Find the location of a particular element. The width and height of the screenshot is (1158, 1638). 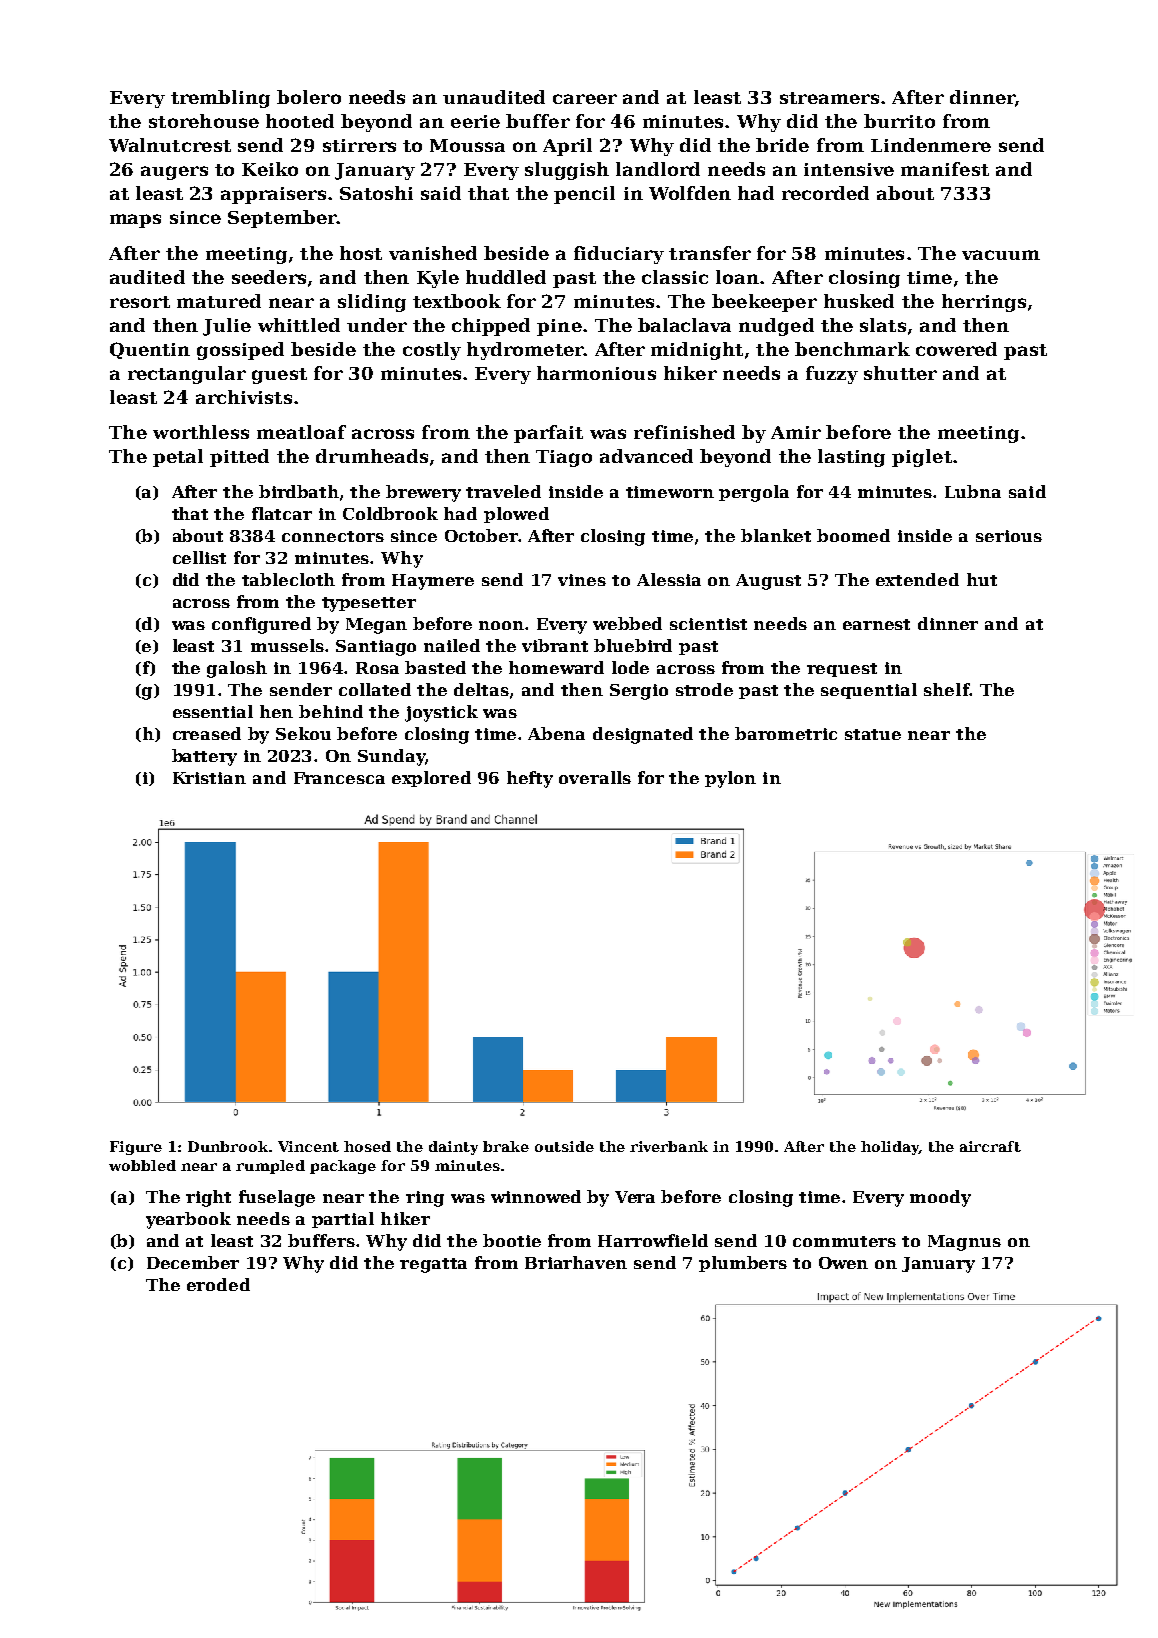

Francesca is located at coordinates (339, 778).
